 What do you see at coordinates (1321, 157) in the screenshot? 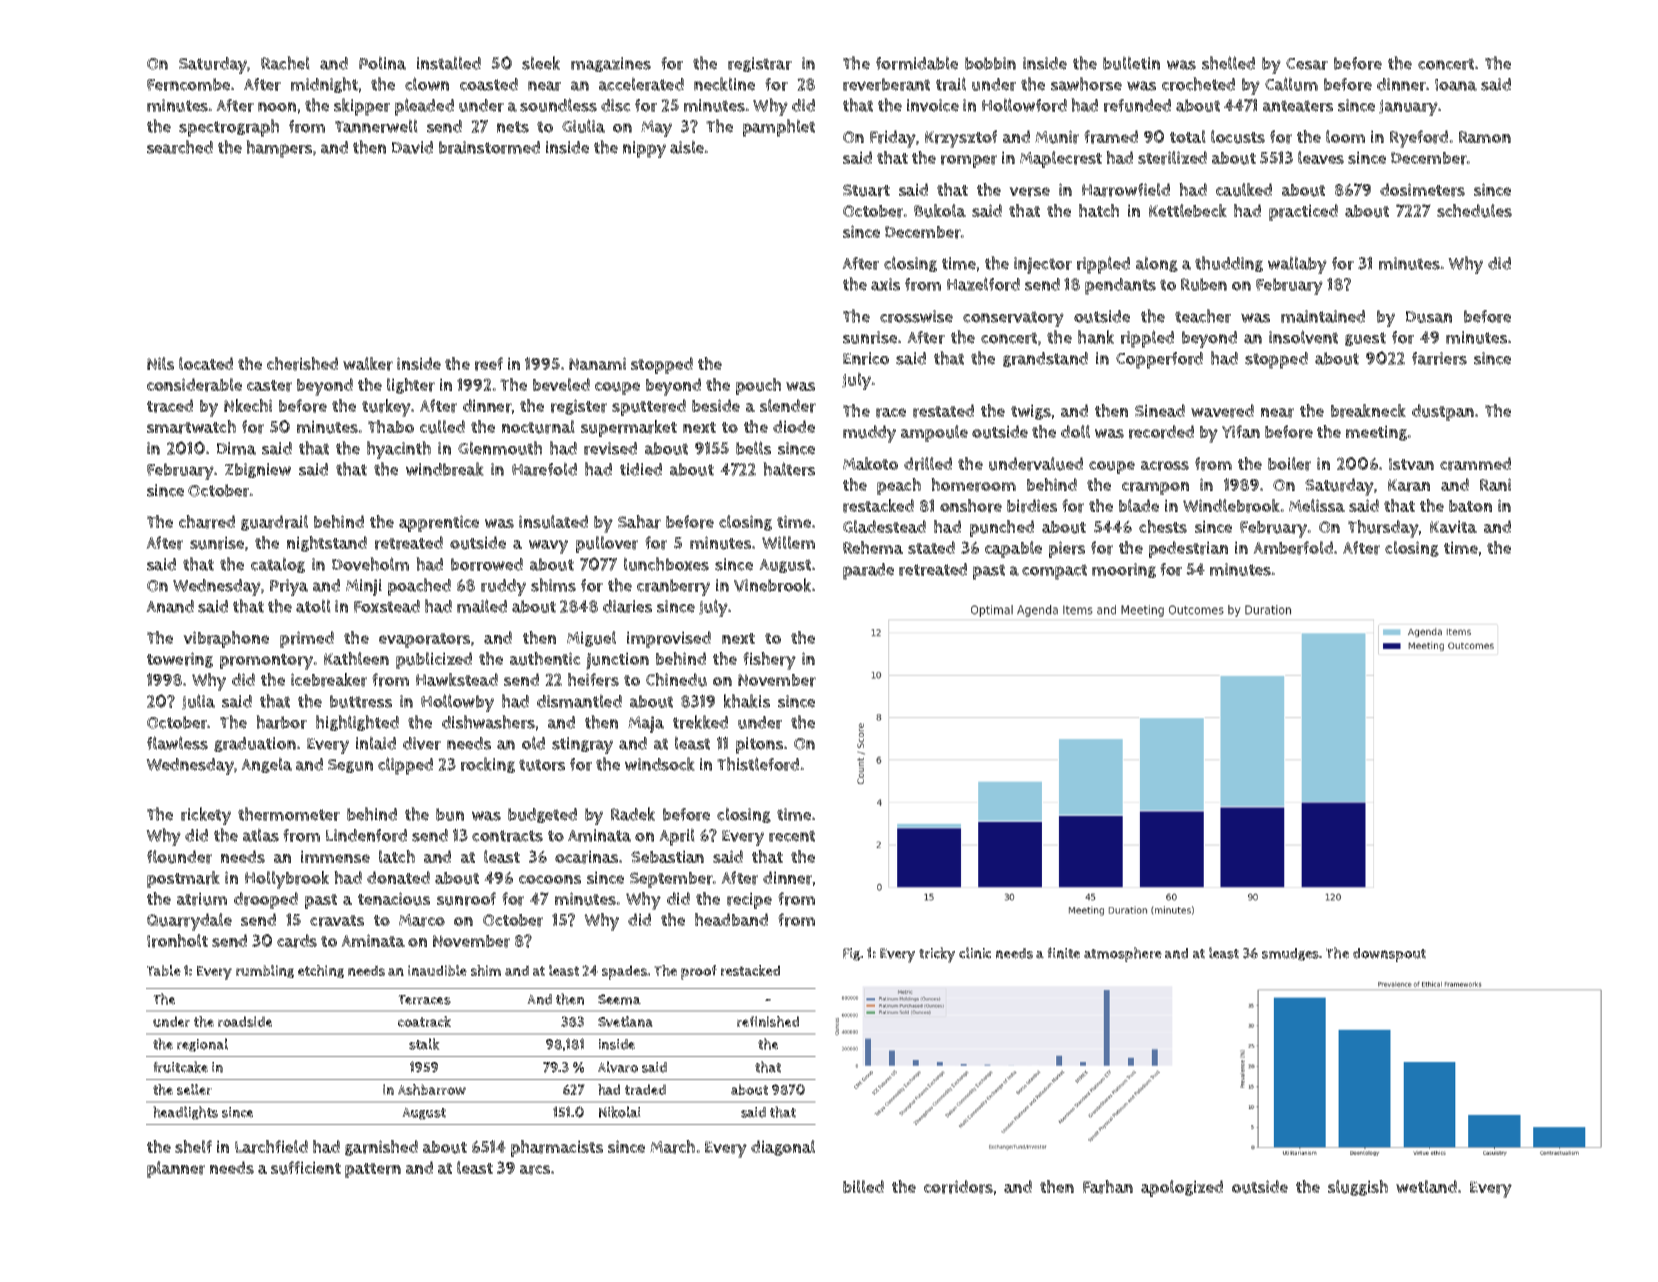
I see `leaves` at bounding box center [1321, 157].
